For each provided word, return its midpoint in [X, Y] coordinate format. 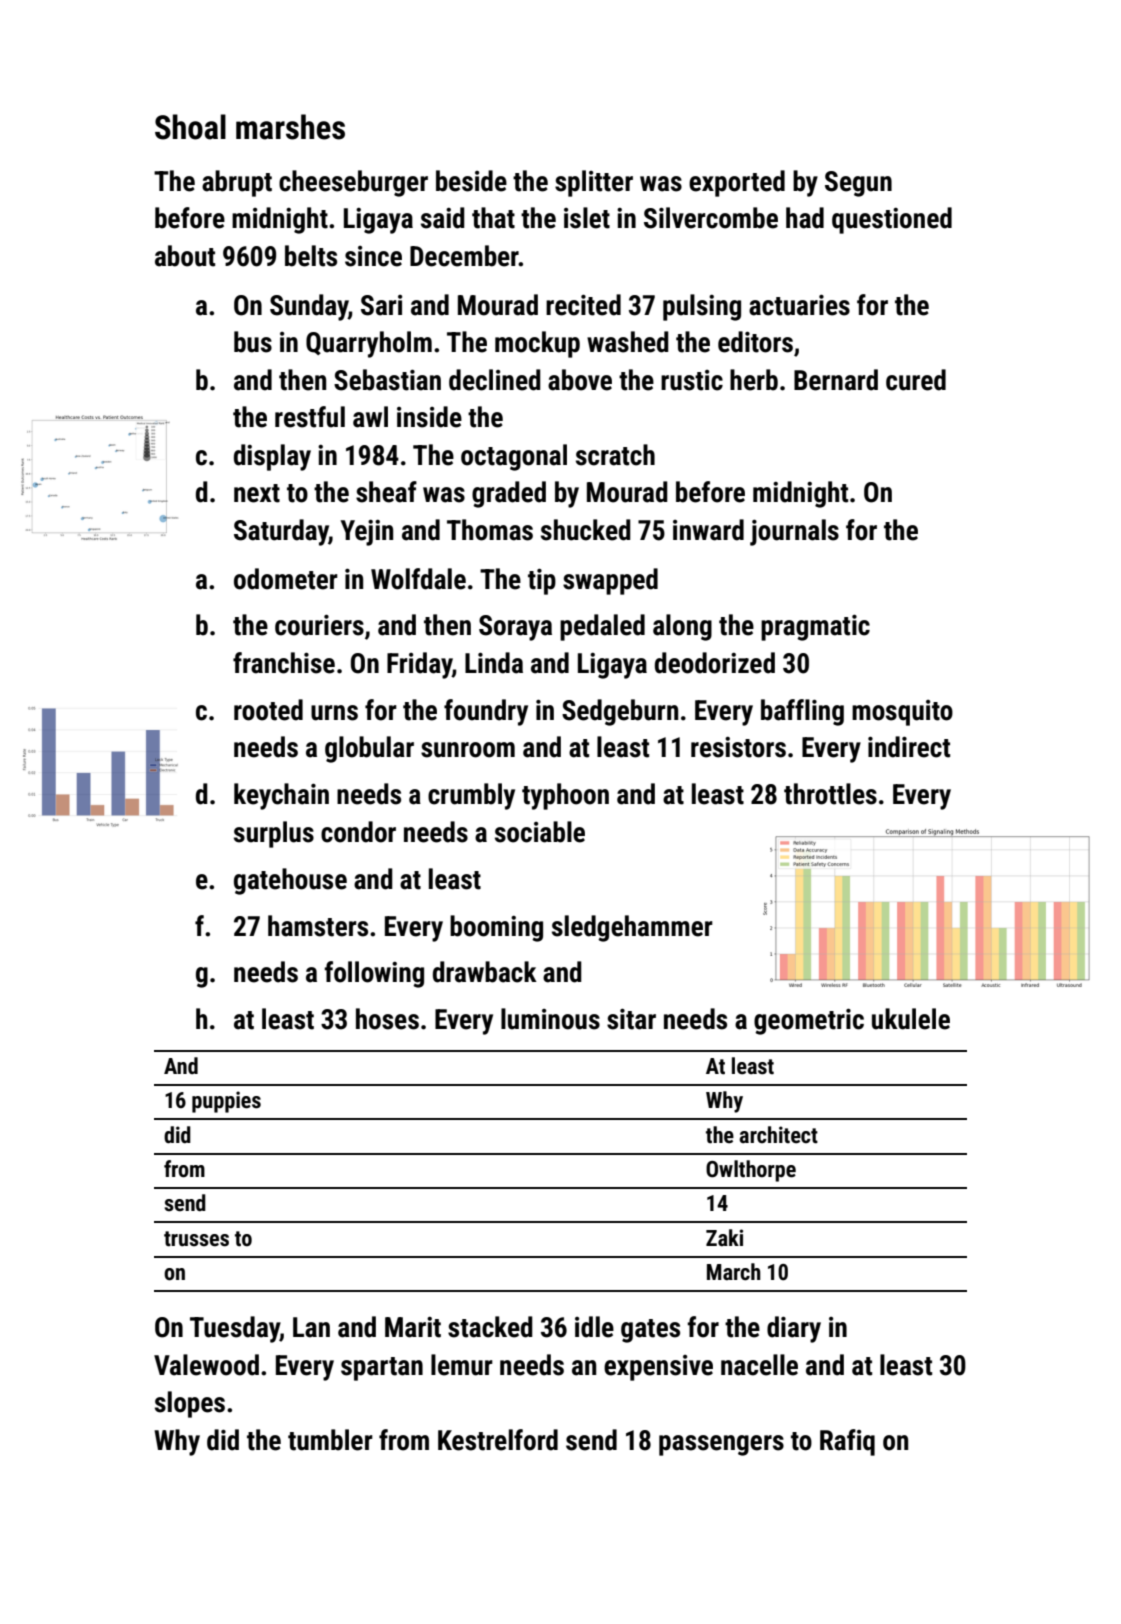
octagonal [514, 457]
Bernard [836, 380]
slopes [190, 1404]
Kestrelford [498, 1440]
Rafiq [847, 1442]
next [257, 493]
